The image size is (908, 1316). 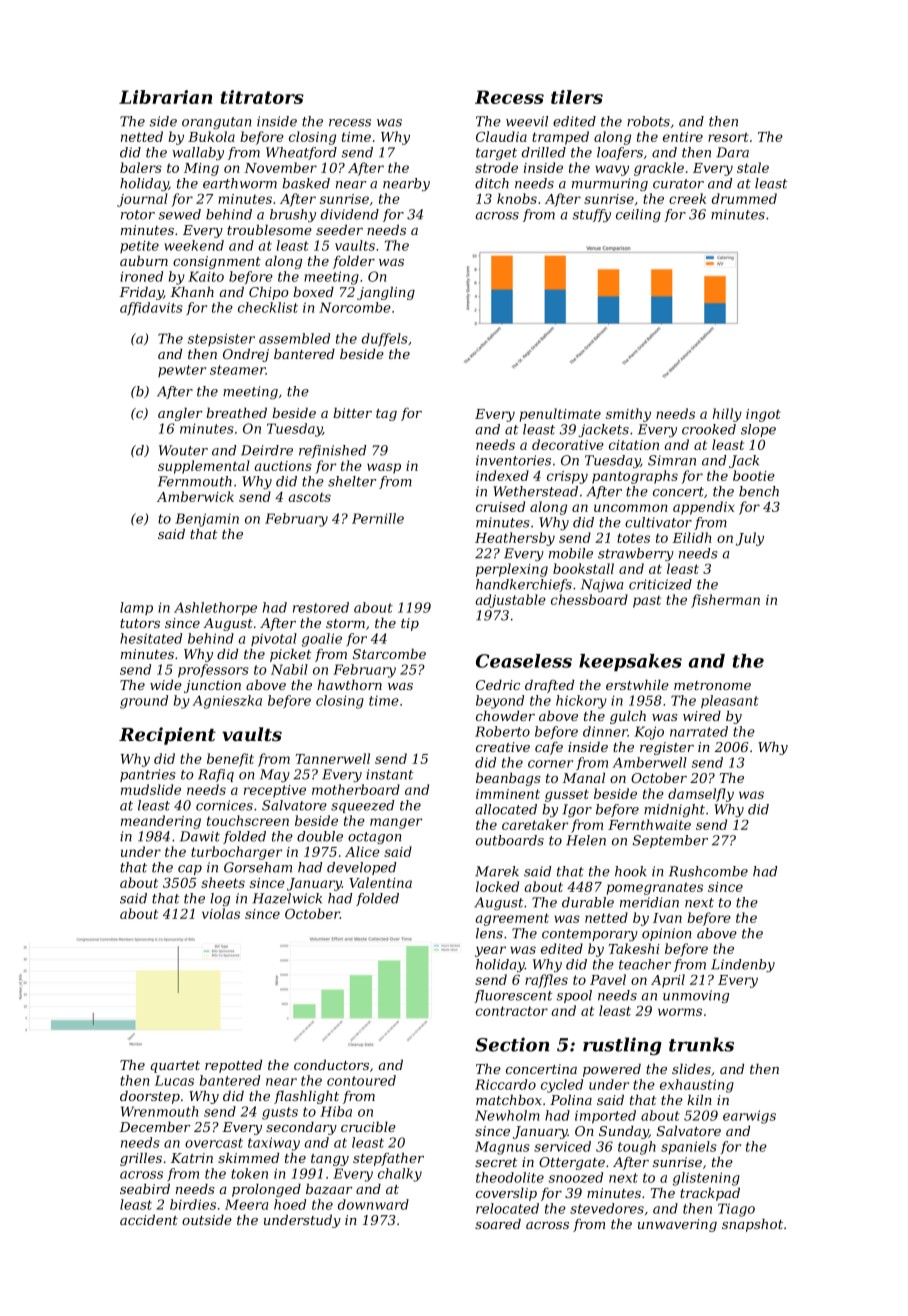 I want to click on keepsakes, so click(x=630, y=662).
